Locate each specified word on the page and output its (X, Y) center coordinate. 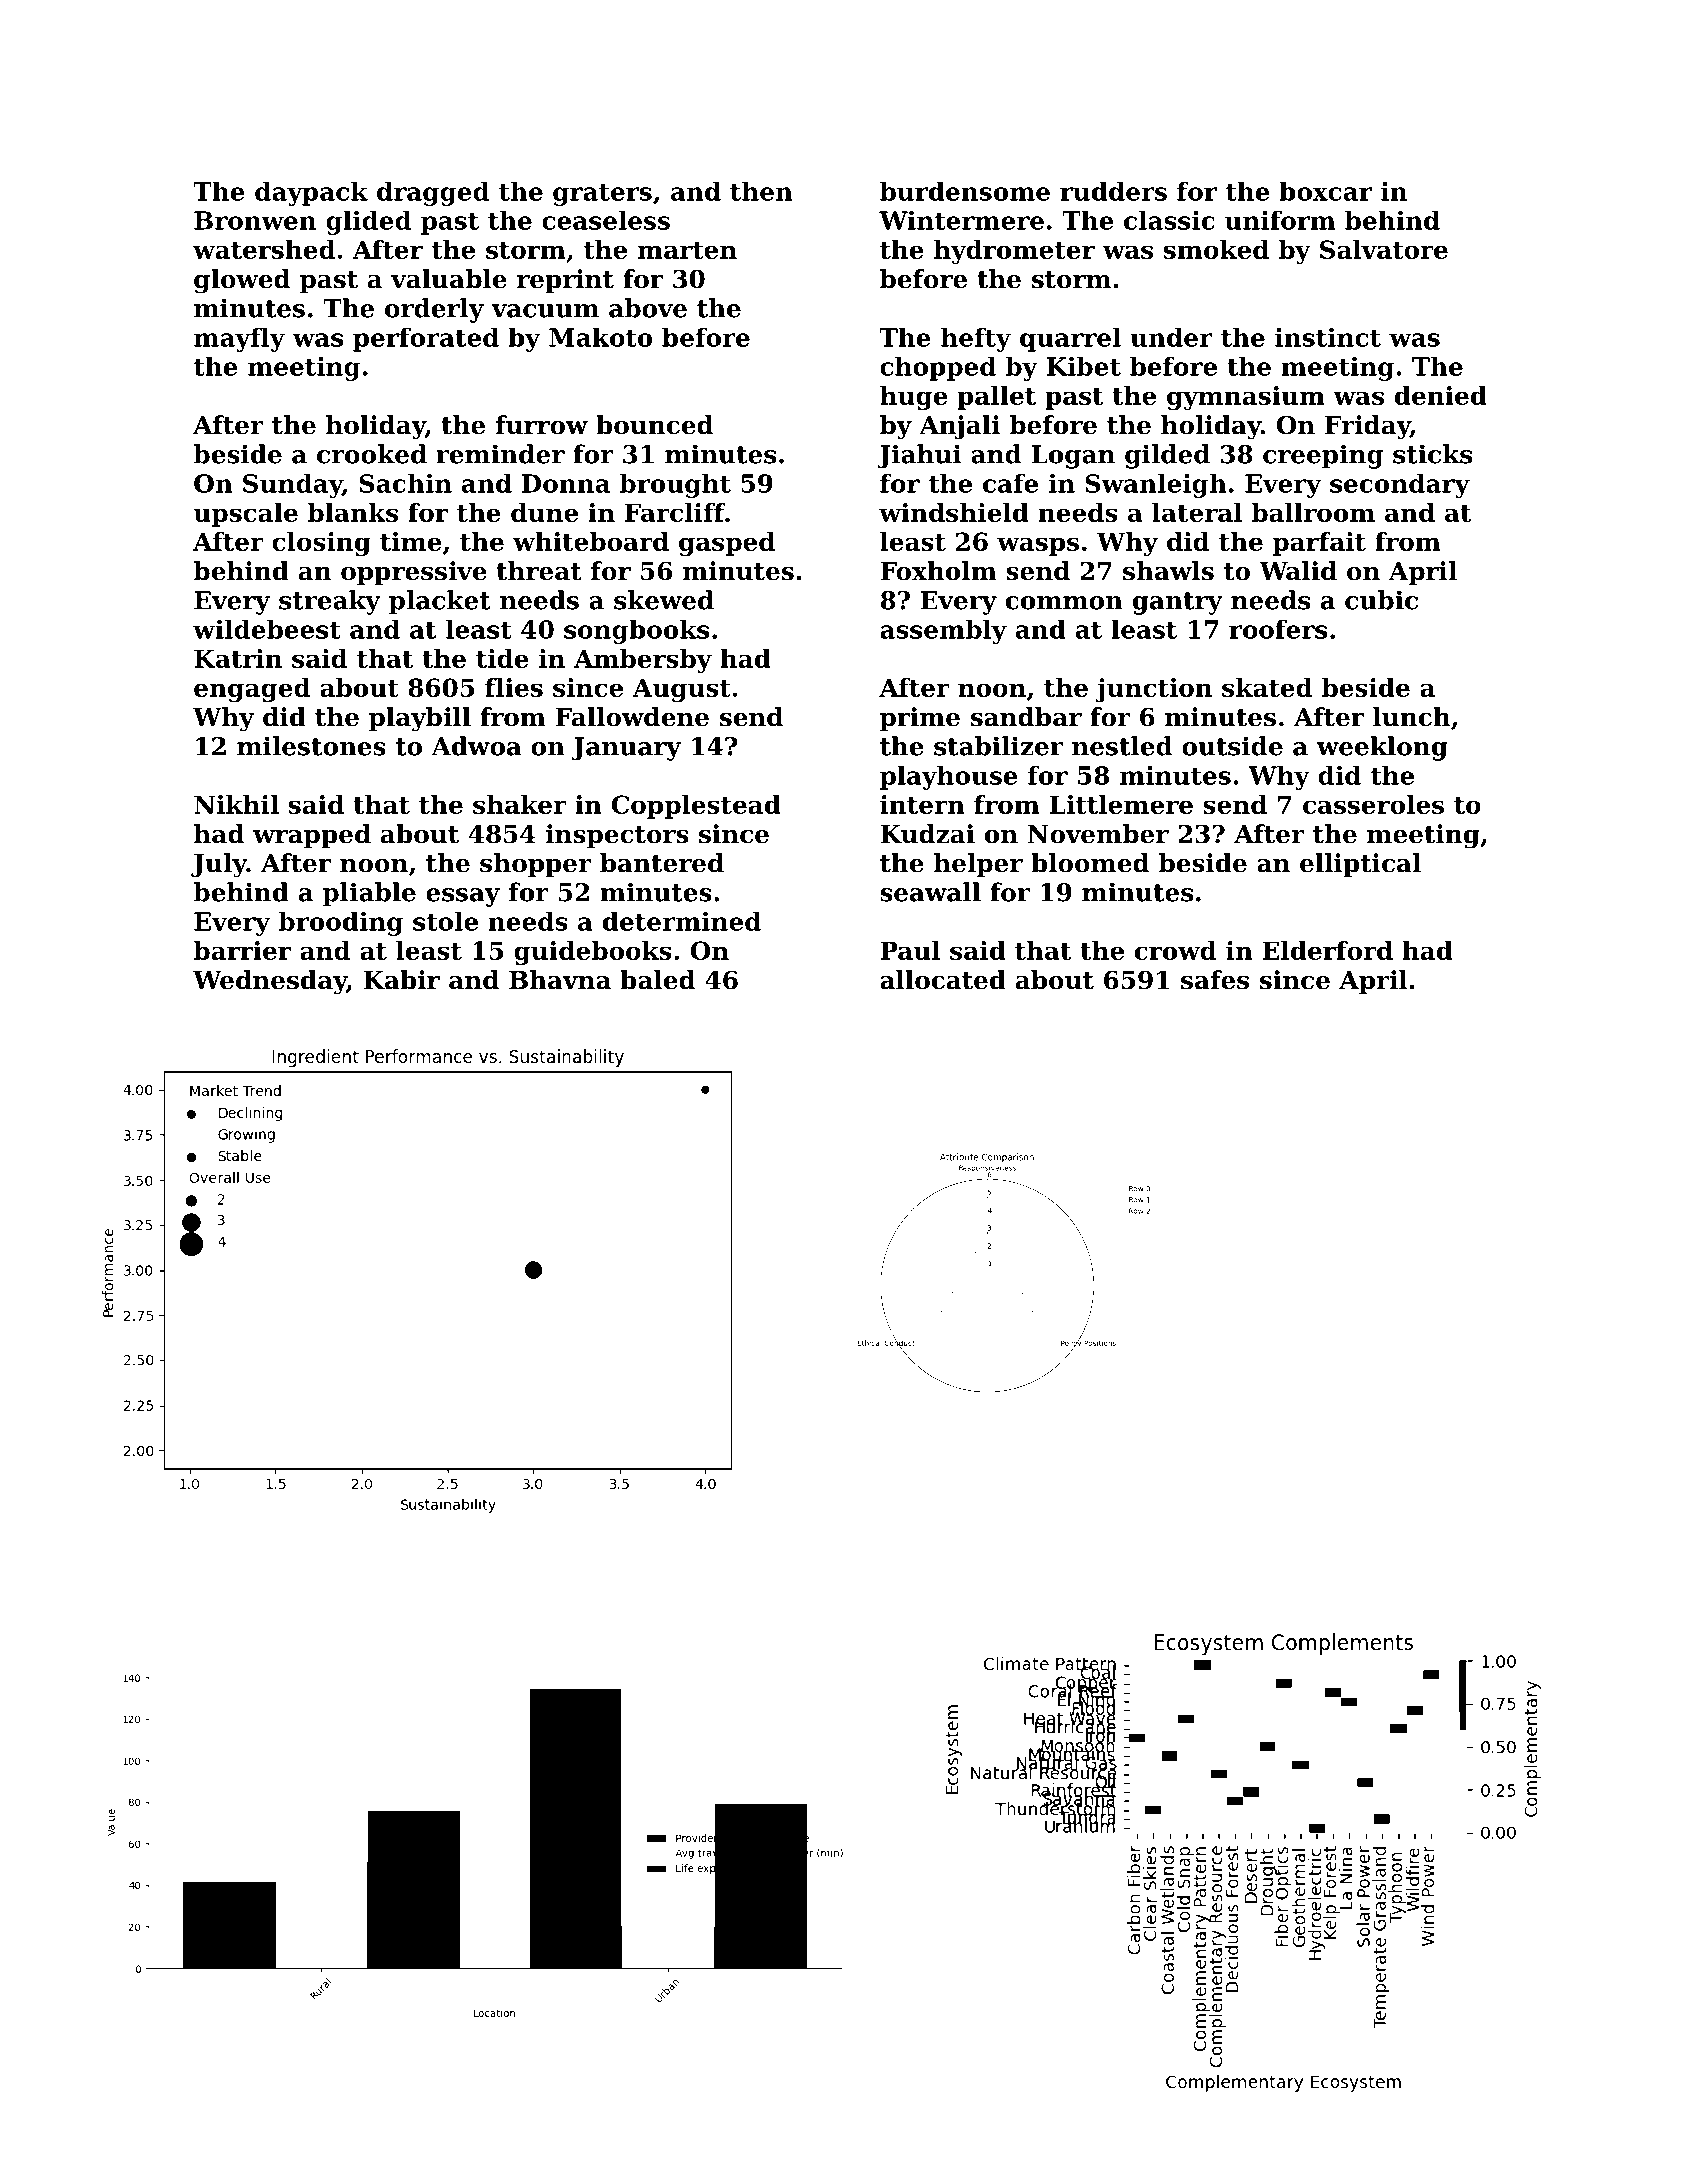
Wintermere (961, 220)
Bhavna (560, 980)
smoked (1216, 249)
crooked (372, 454)
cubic (1381, 600)
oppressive (414, 573)
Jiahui (919, 456)
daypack (311, 193)
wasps (1038, 546)
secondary (1400, 485)
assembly (943, 631)
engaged (252, 690)
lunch (1411, 717)
